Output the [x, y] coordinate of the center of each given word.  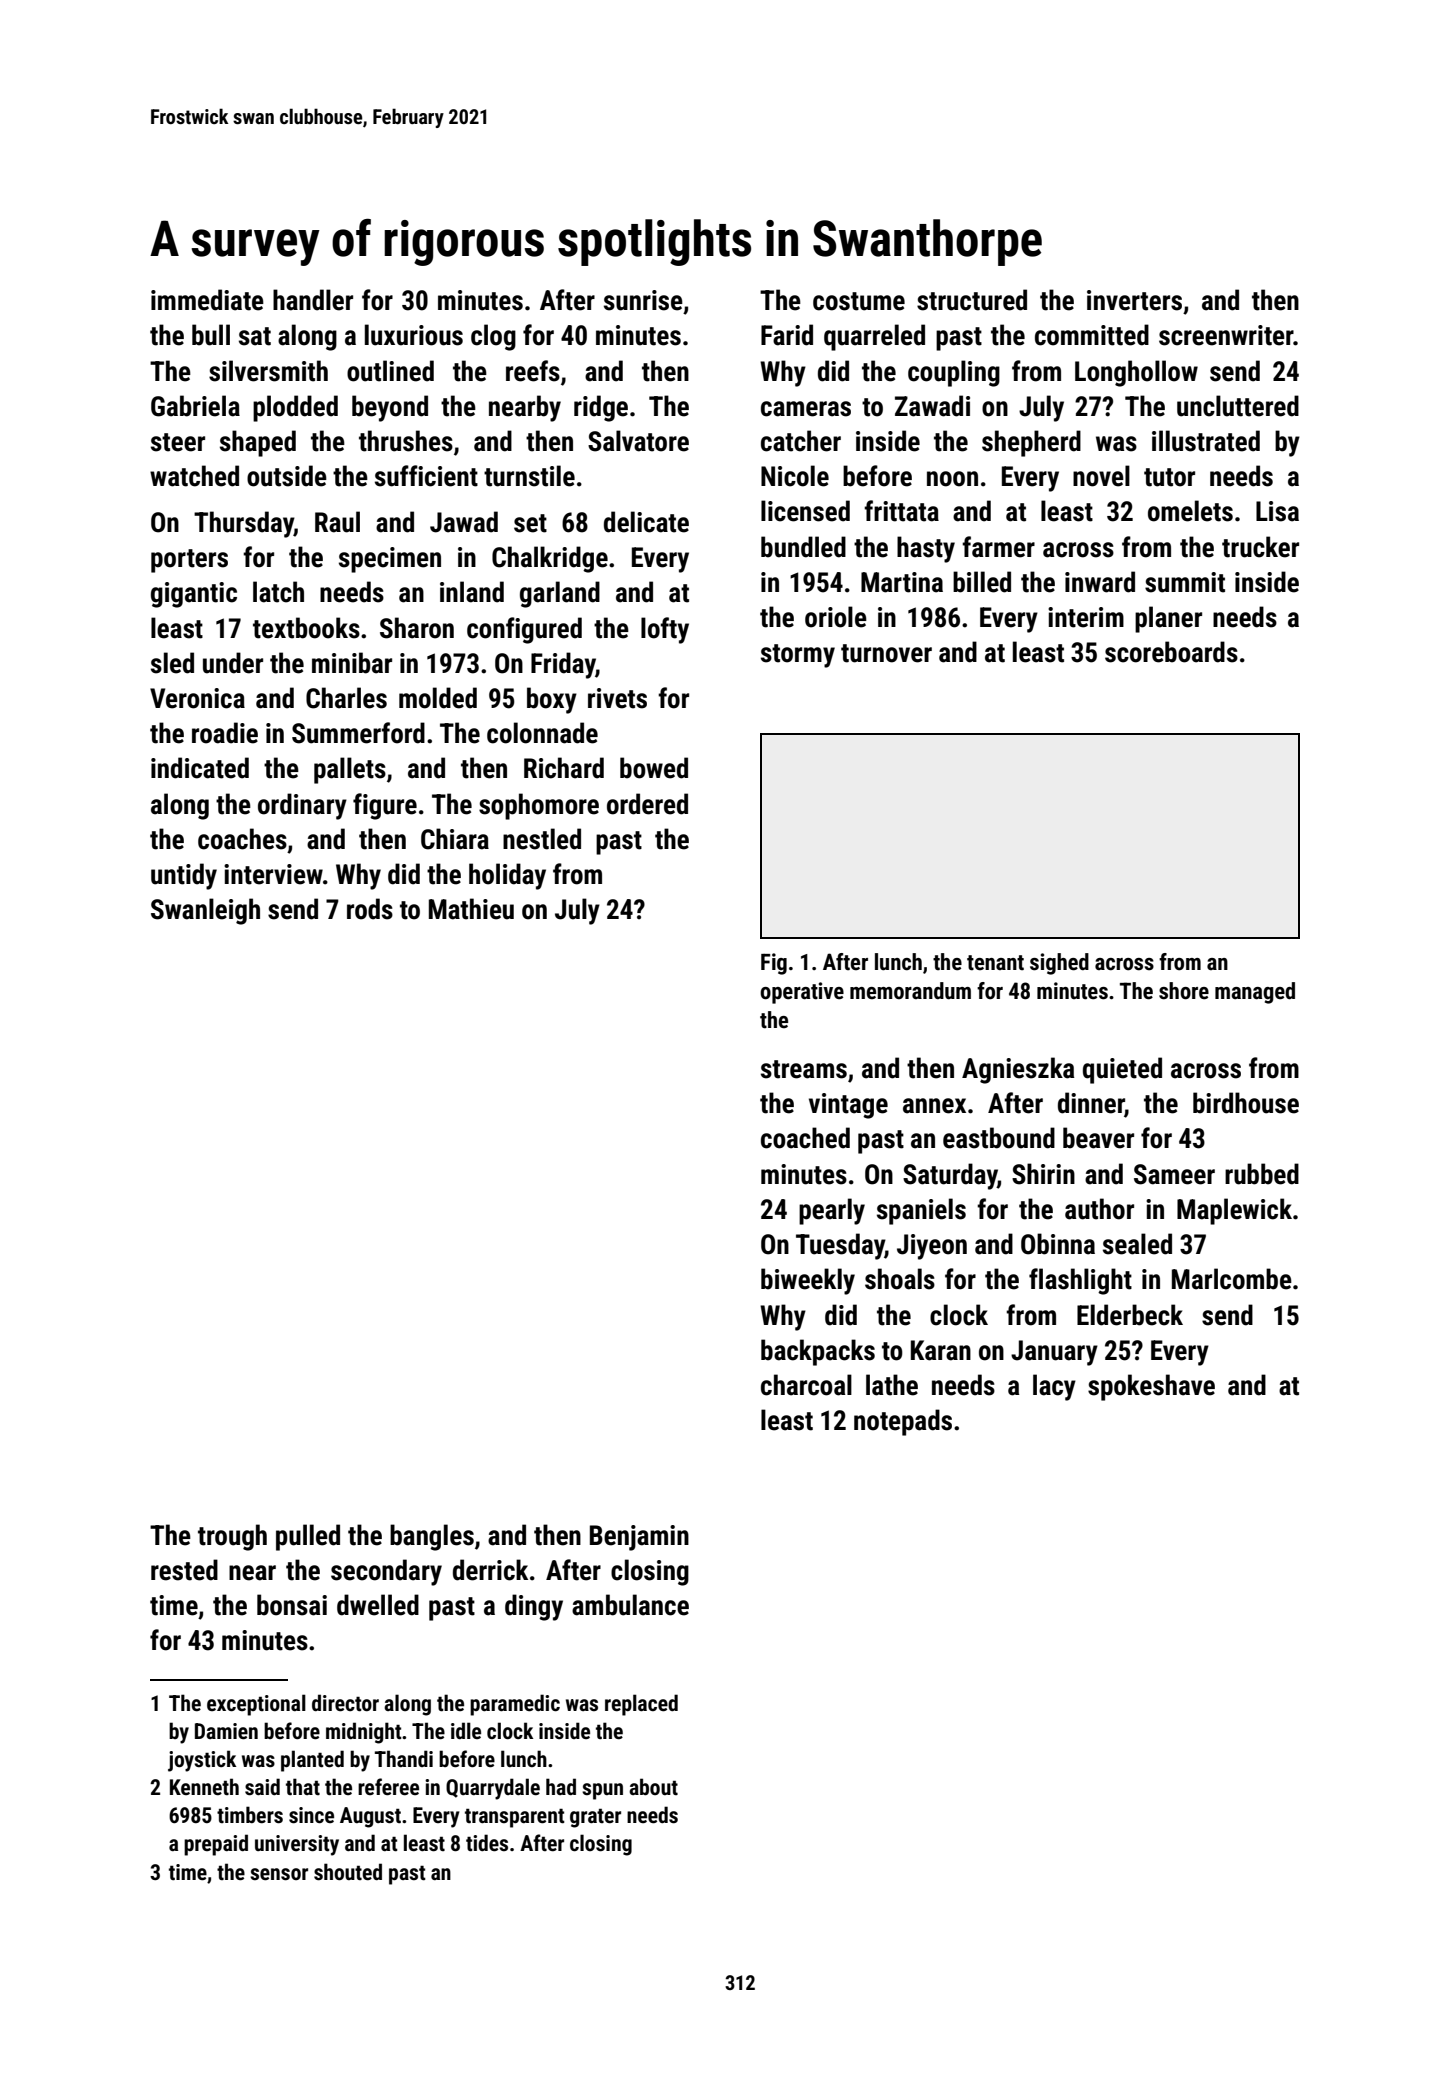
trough [232, 1537]
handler [313, 300]
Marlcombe [1232, 1279]
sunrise [643, 300]
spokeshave [1151, 1387]
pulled [308, 1537]
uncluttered [1238, 406]
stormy [798, 656]
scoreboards [1171, 652]
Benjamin [639, 1538]
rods [370, 909]
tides [487, 1843]
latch [278, 592]
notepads [903, 1422]
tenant [995, 963]
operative [802, 993]
